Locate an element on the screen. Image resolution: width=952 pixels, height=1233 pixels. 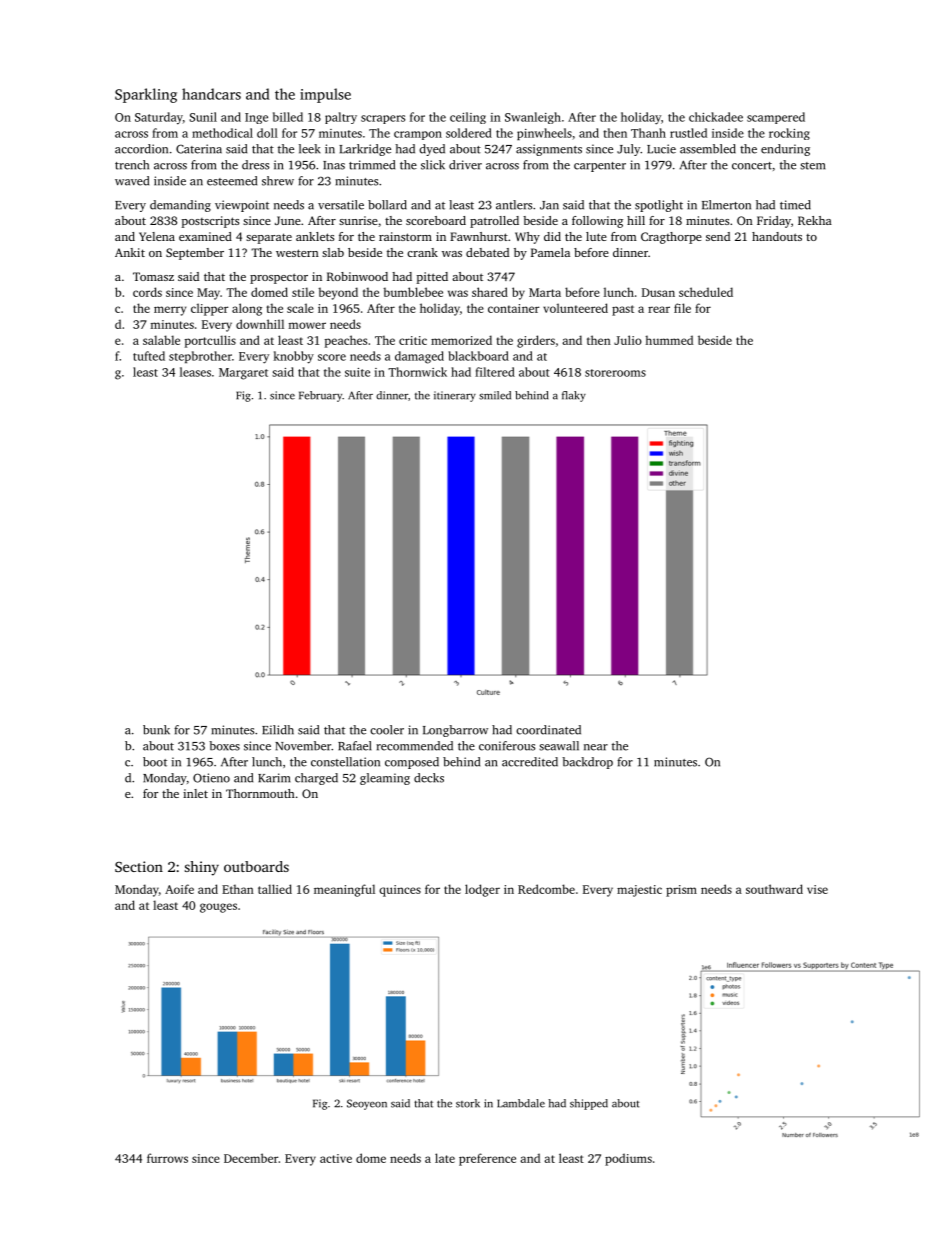
tufted is located at coordinates (149, 356).
